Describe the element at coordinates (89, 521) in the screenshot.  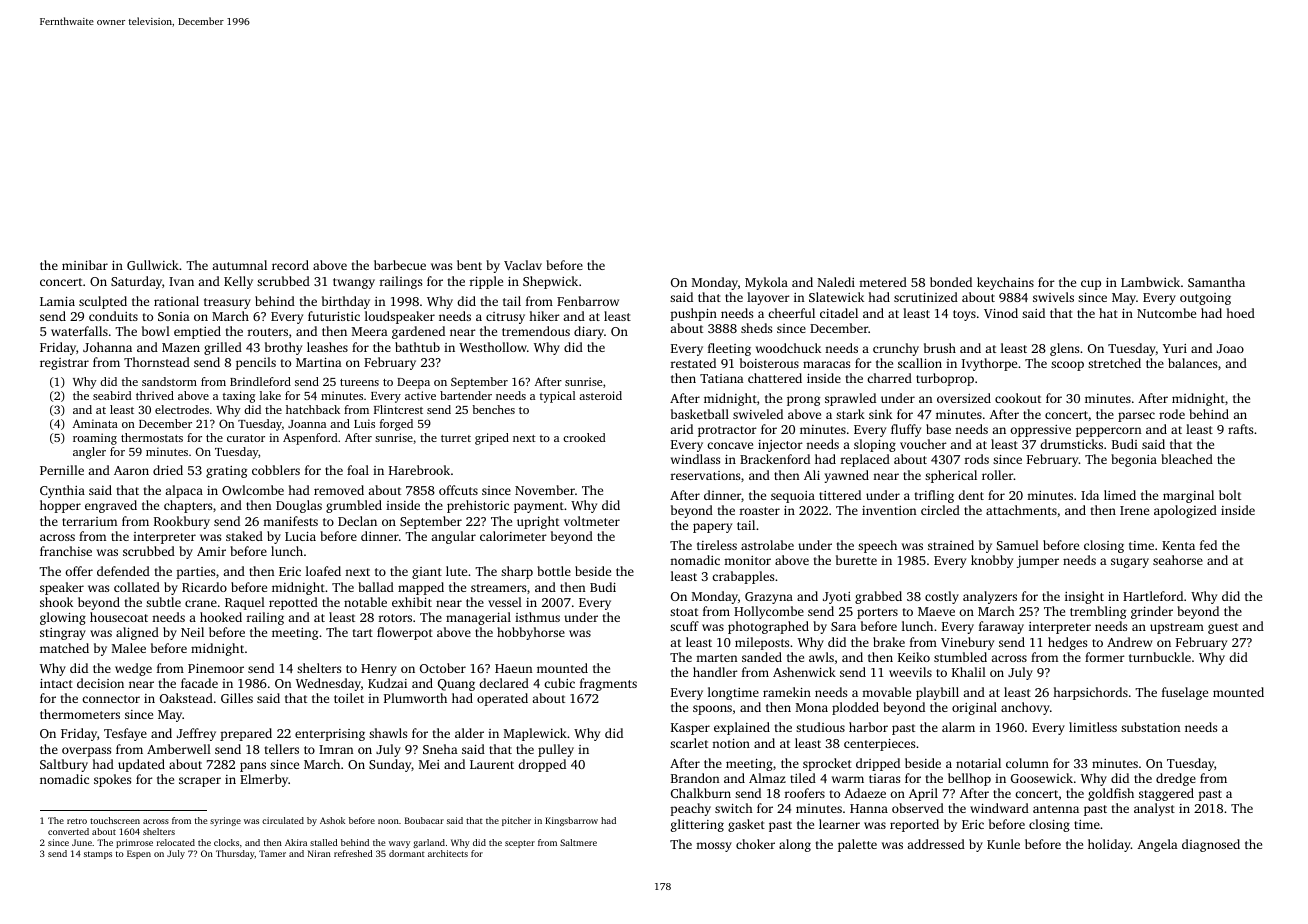
I see `terrarium` at that location.
